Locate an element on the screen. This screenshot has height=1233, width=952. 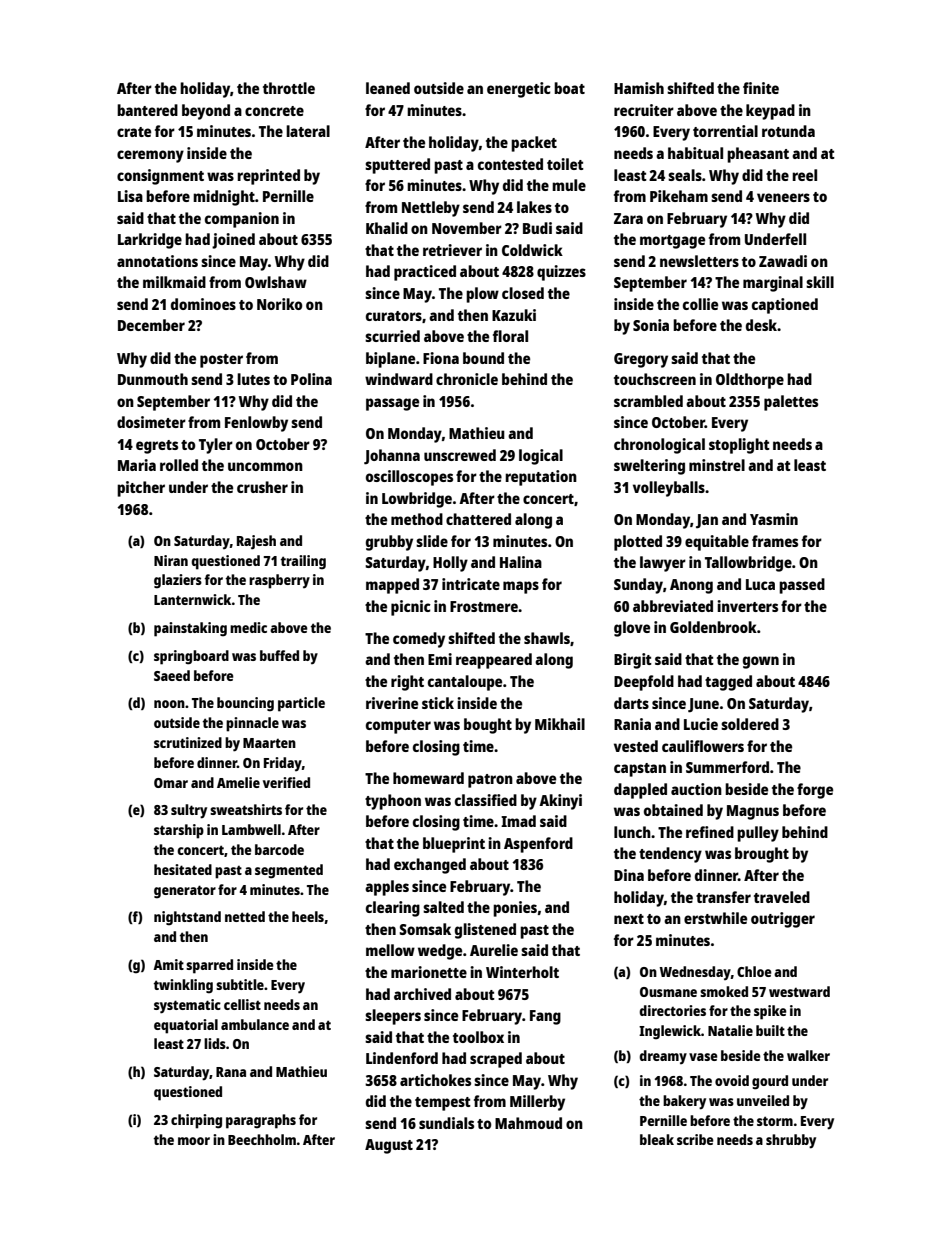
Holly is located at coordinates (450, 564).
